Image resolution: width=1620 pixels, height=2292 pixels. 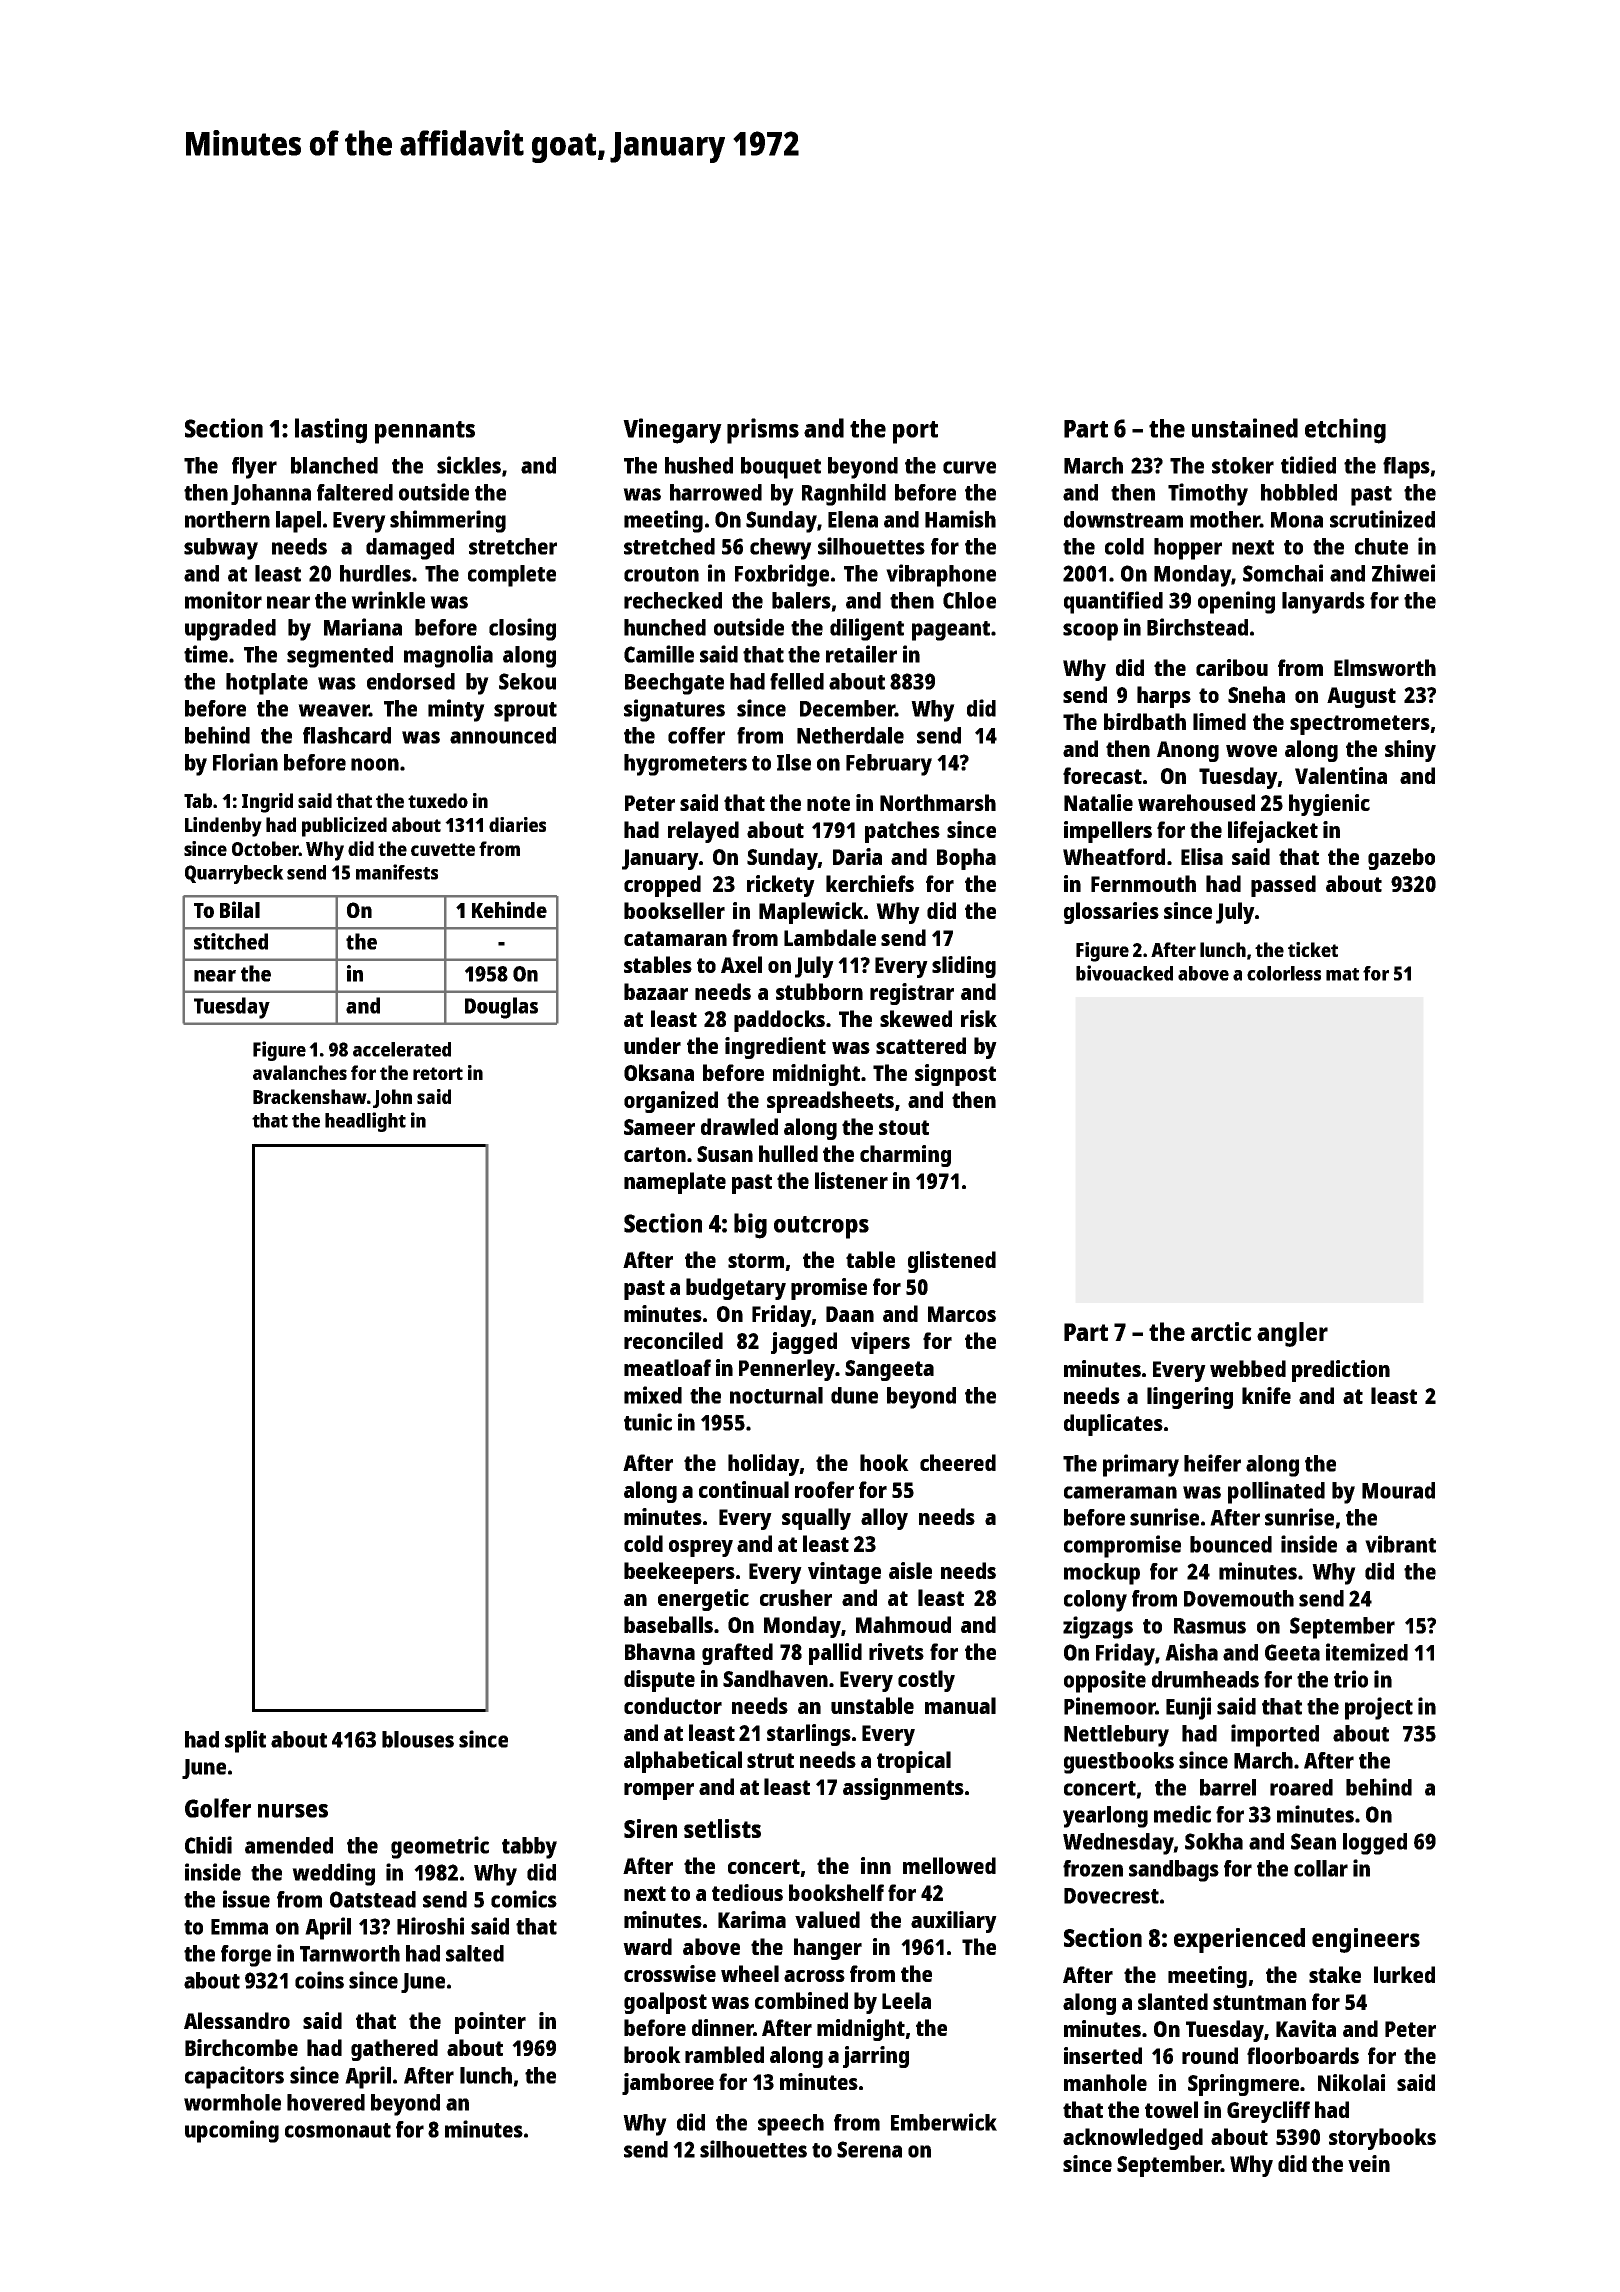 I want to click on drumheads, so click(x=1205, y=1679).
